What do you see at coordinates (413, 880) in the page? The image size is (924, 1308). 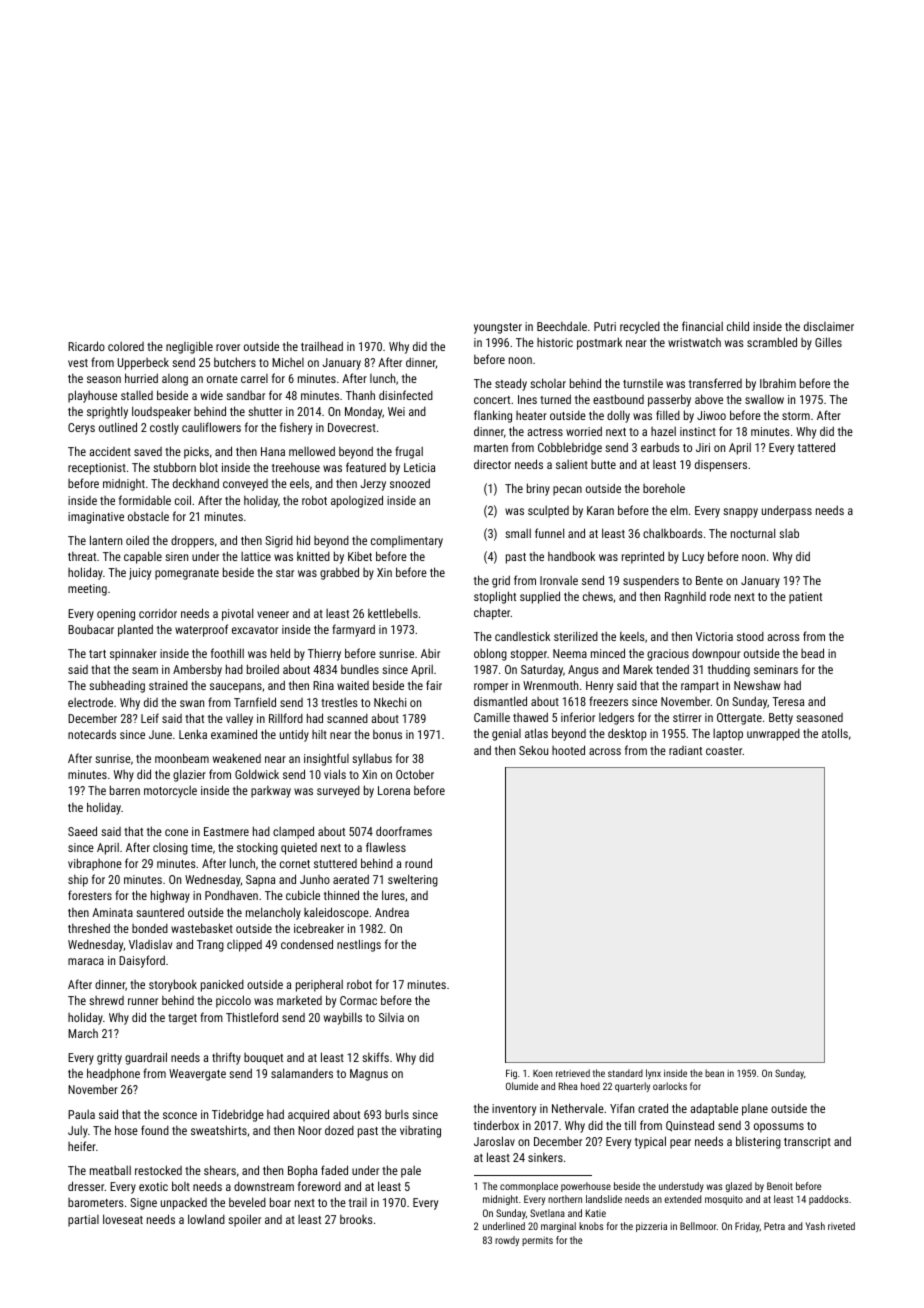 I see `sweltering` at bounding box center [413, 880].
